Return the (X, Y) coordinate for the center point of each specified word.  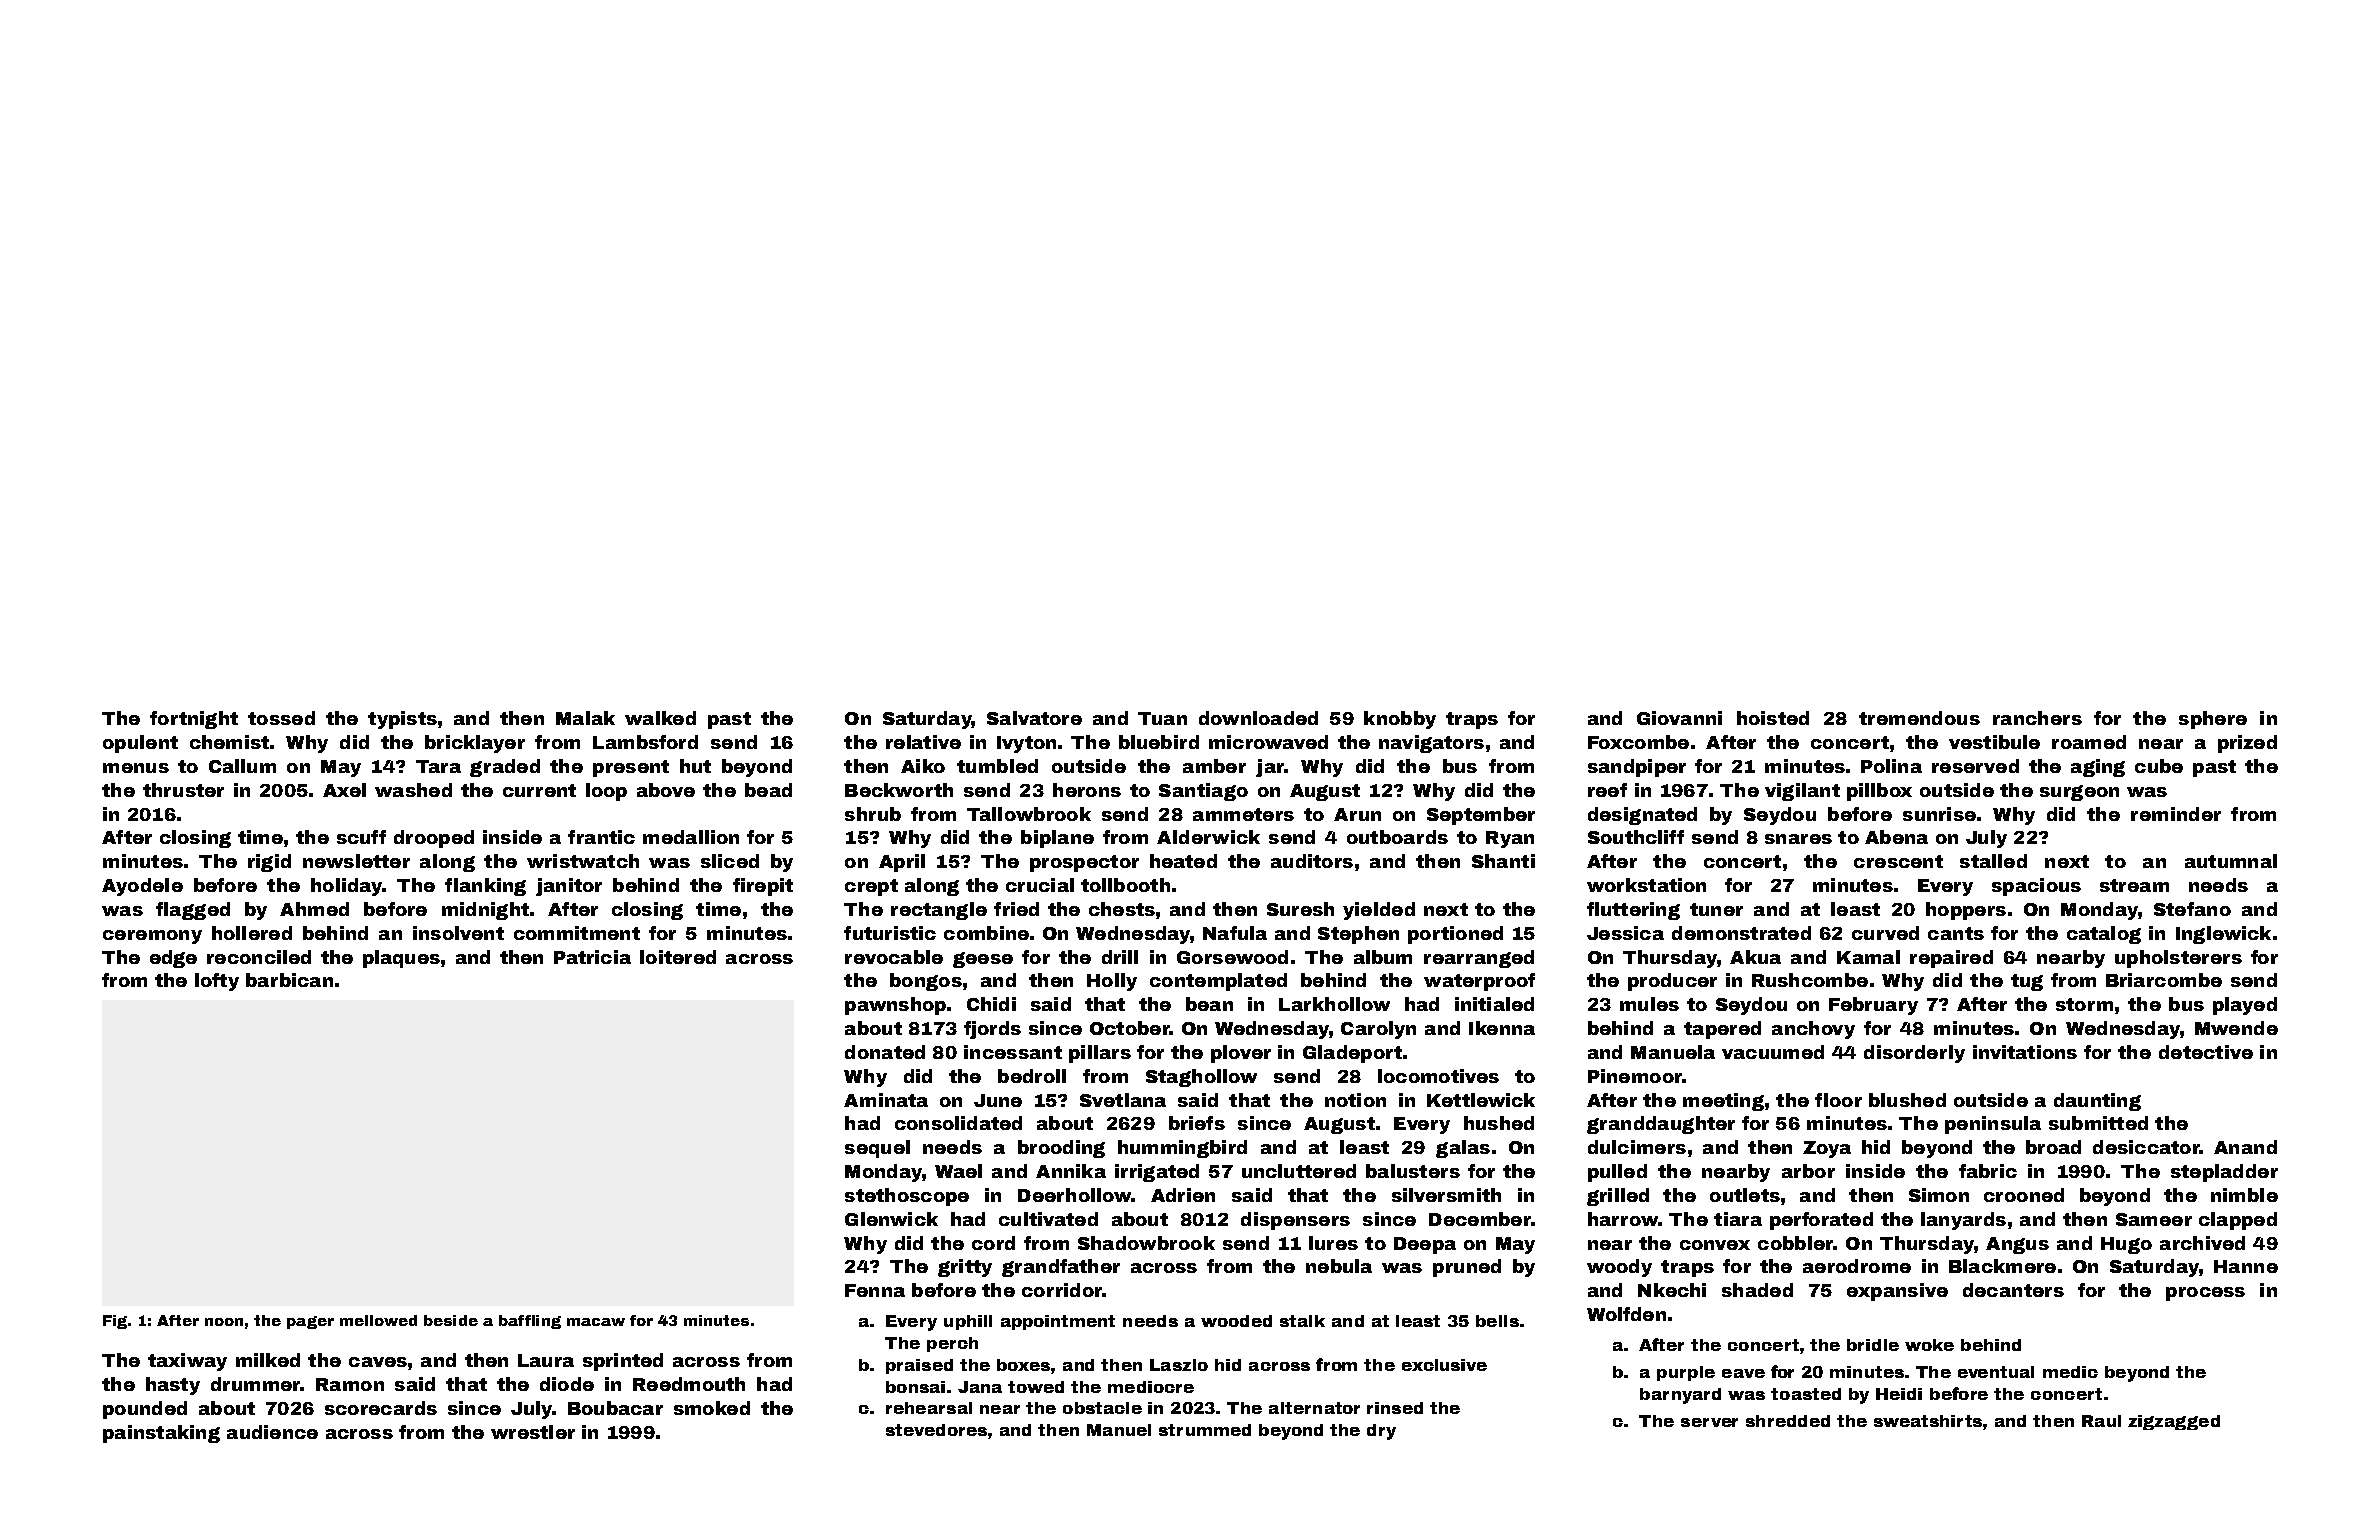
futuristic (890, 933)
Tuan (1162, 718)
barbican (289, 980)
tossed (281, 718)
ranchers (2037, 718)
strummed (1205, 1430)
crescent (1898, 861)
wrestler (533, 1432)
